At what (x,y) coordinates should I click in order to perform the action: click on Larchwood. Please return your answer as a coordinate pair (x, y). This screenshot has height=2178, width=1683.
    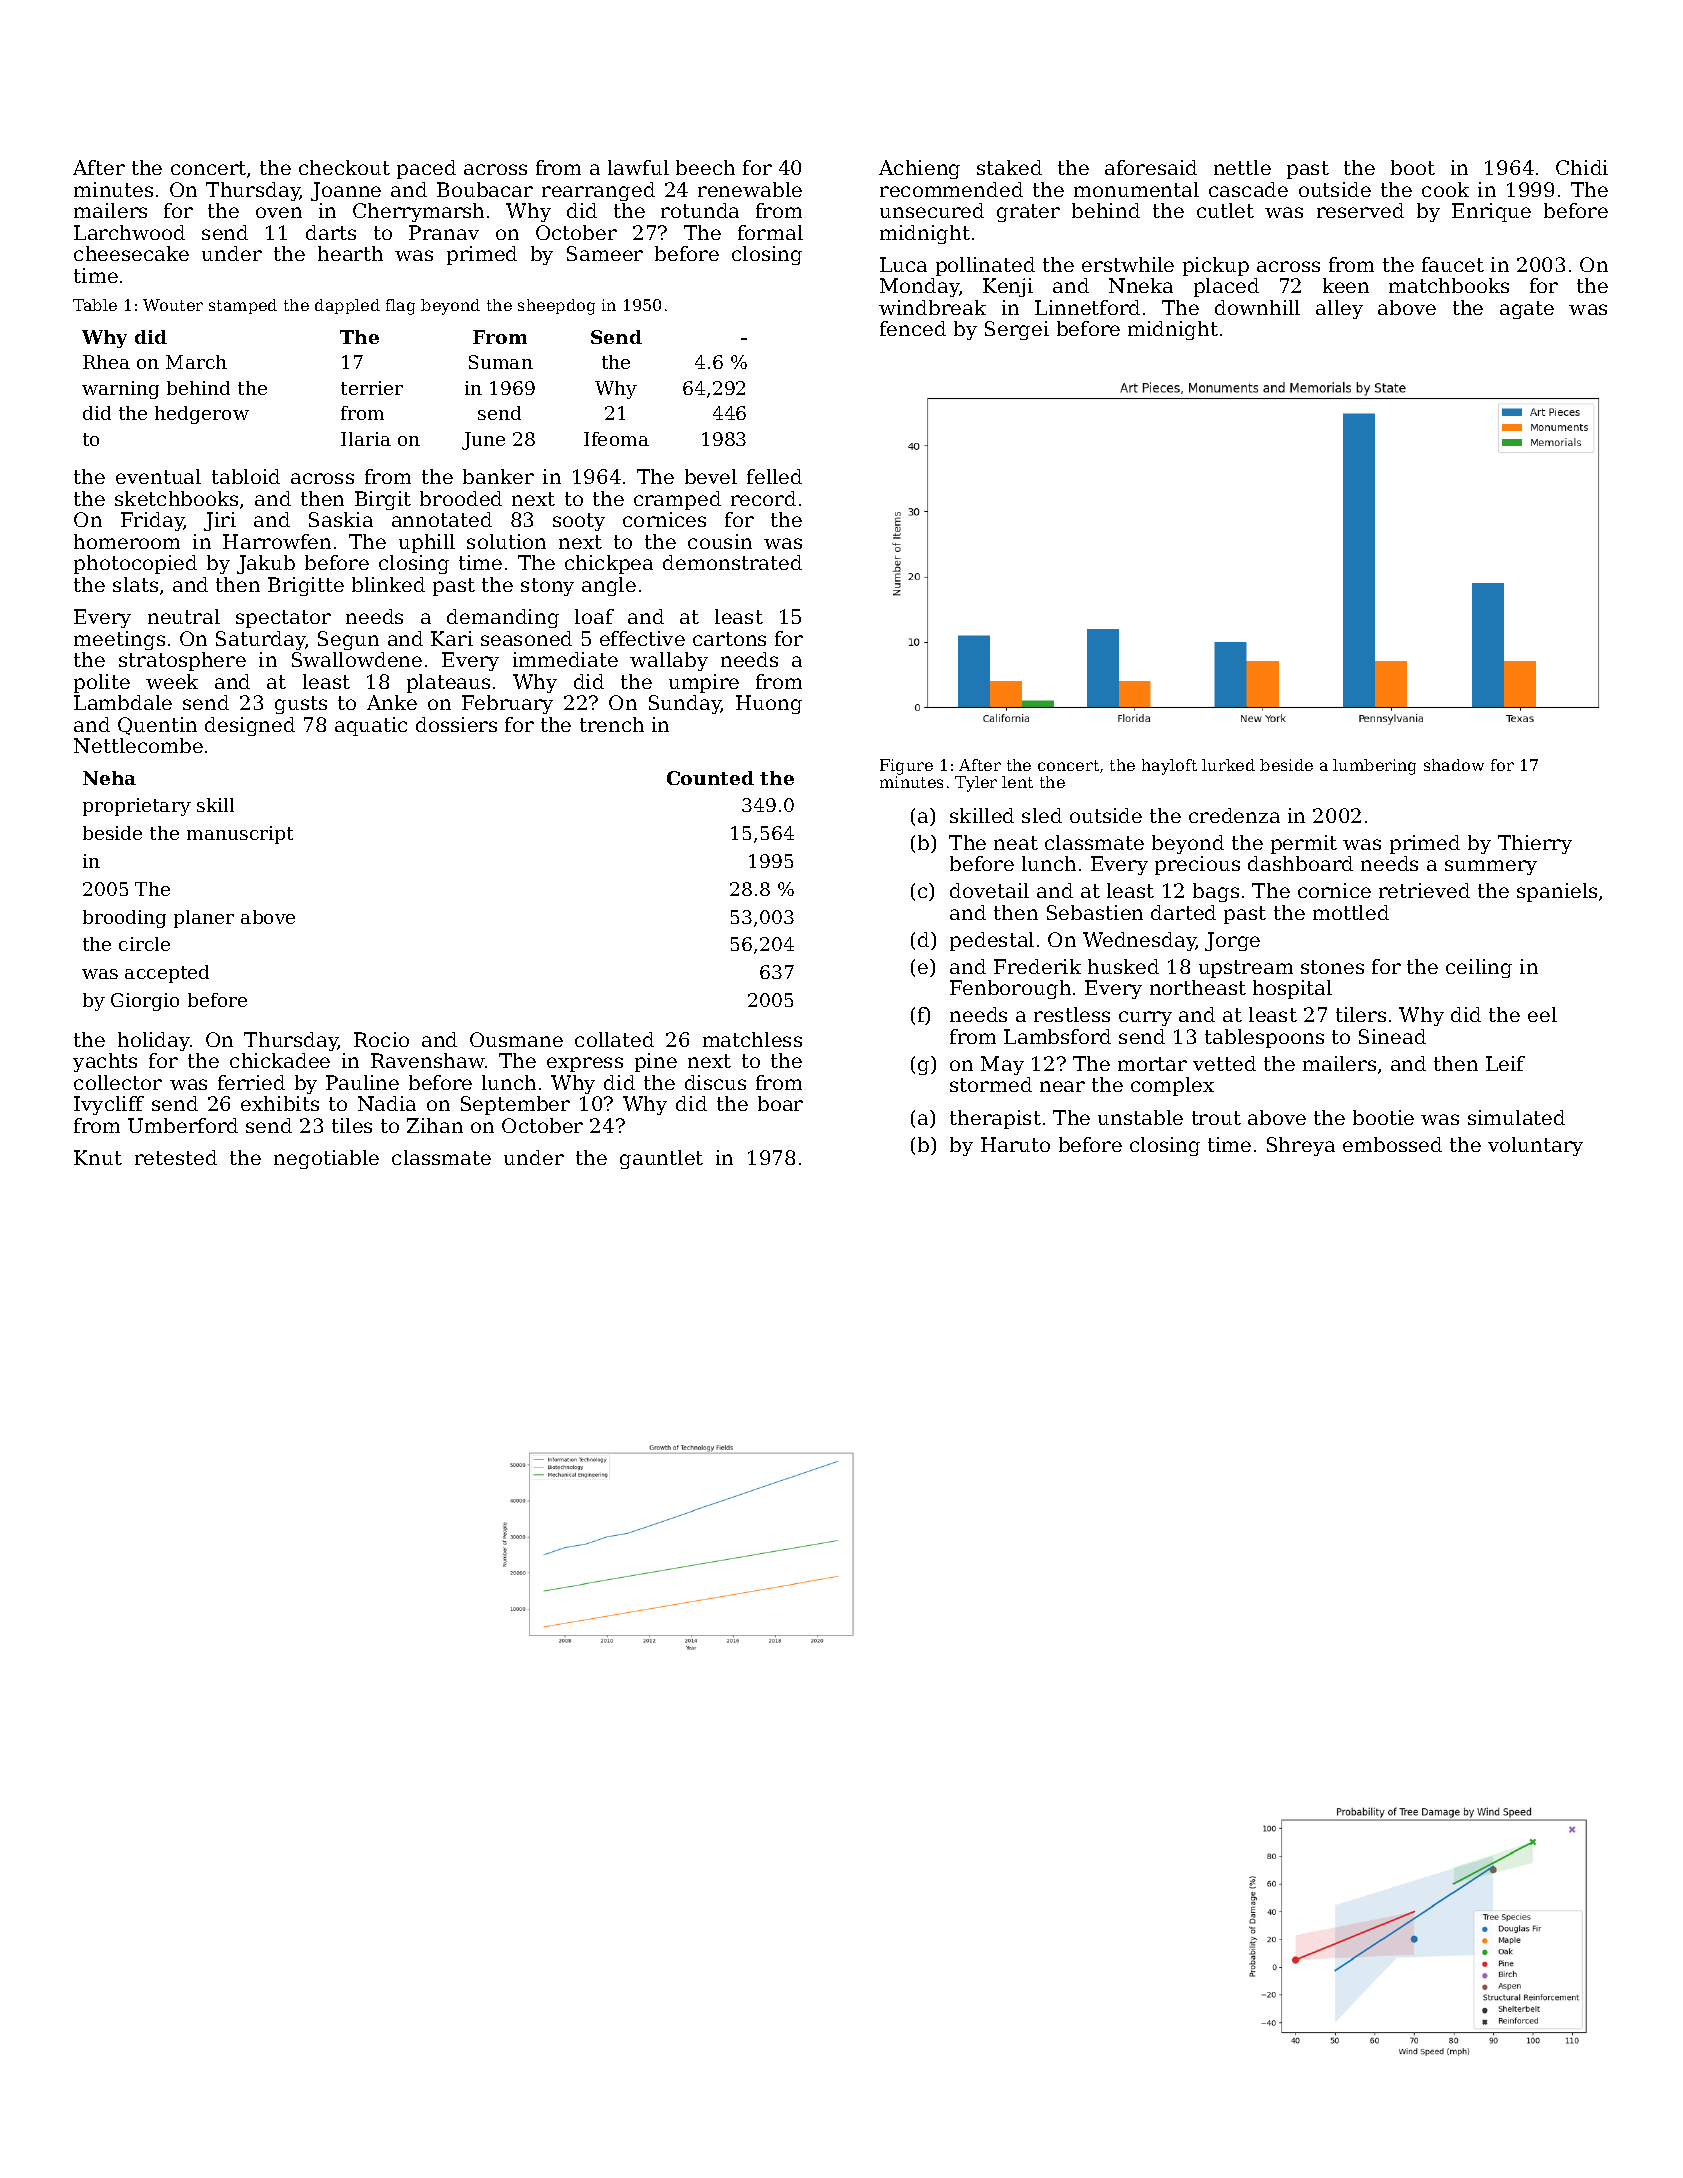
    Looking at the image, I should click on (129, 232).
